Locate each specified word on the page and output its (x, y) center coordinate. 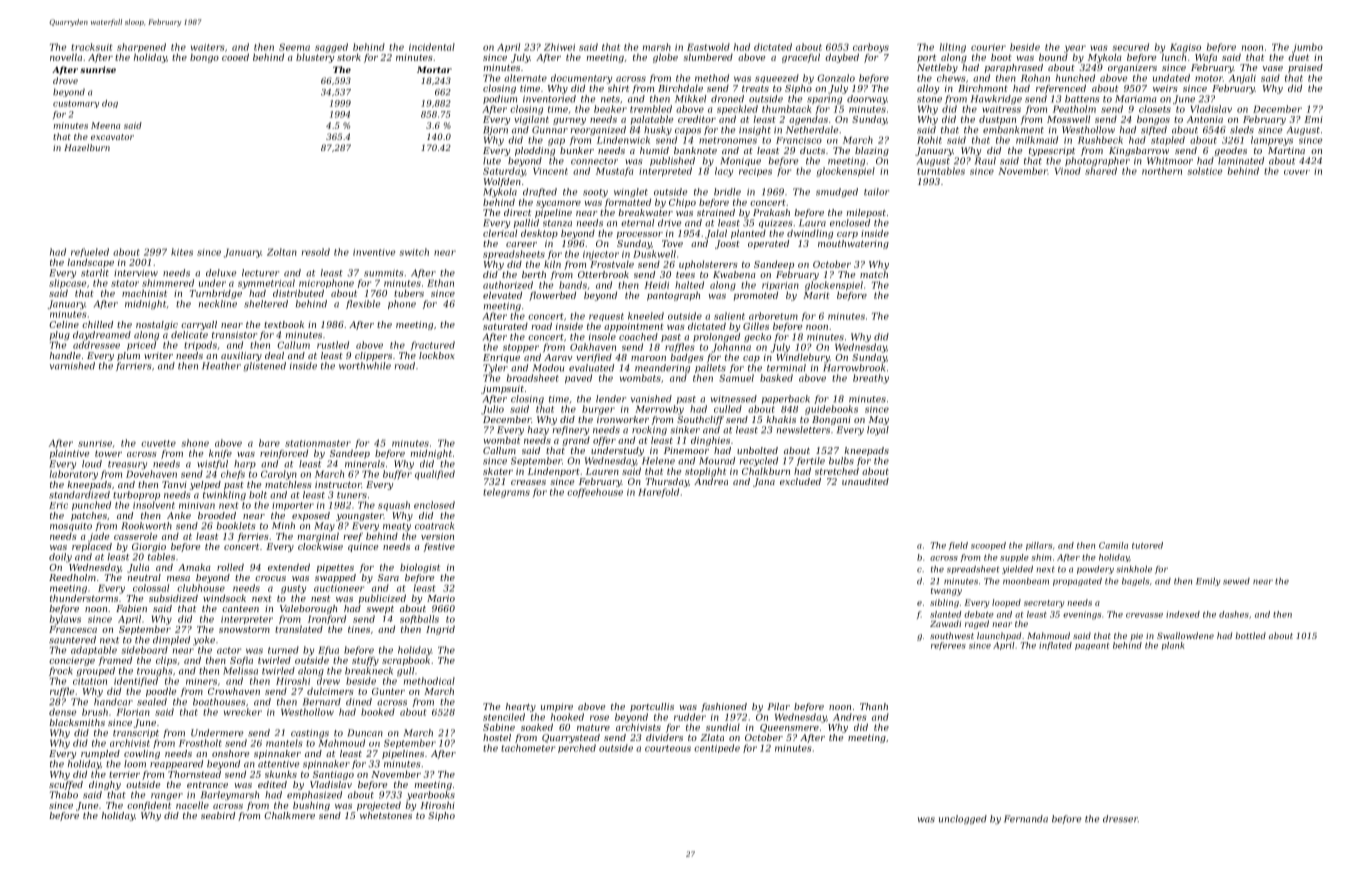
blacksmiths (77, 722)
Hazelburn (87, 147)
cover (1297, 172)
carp (847, 235)
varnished (72, 366)
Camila (1113, 545)
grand (576, 441)
